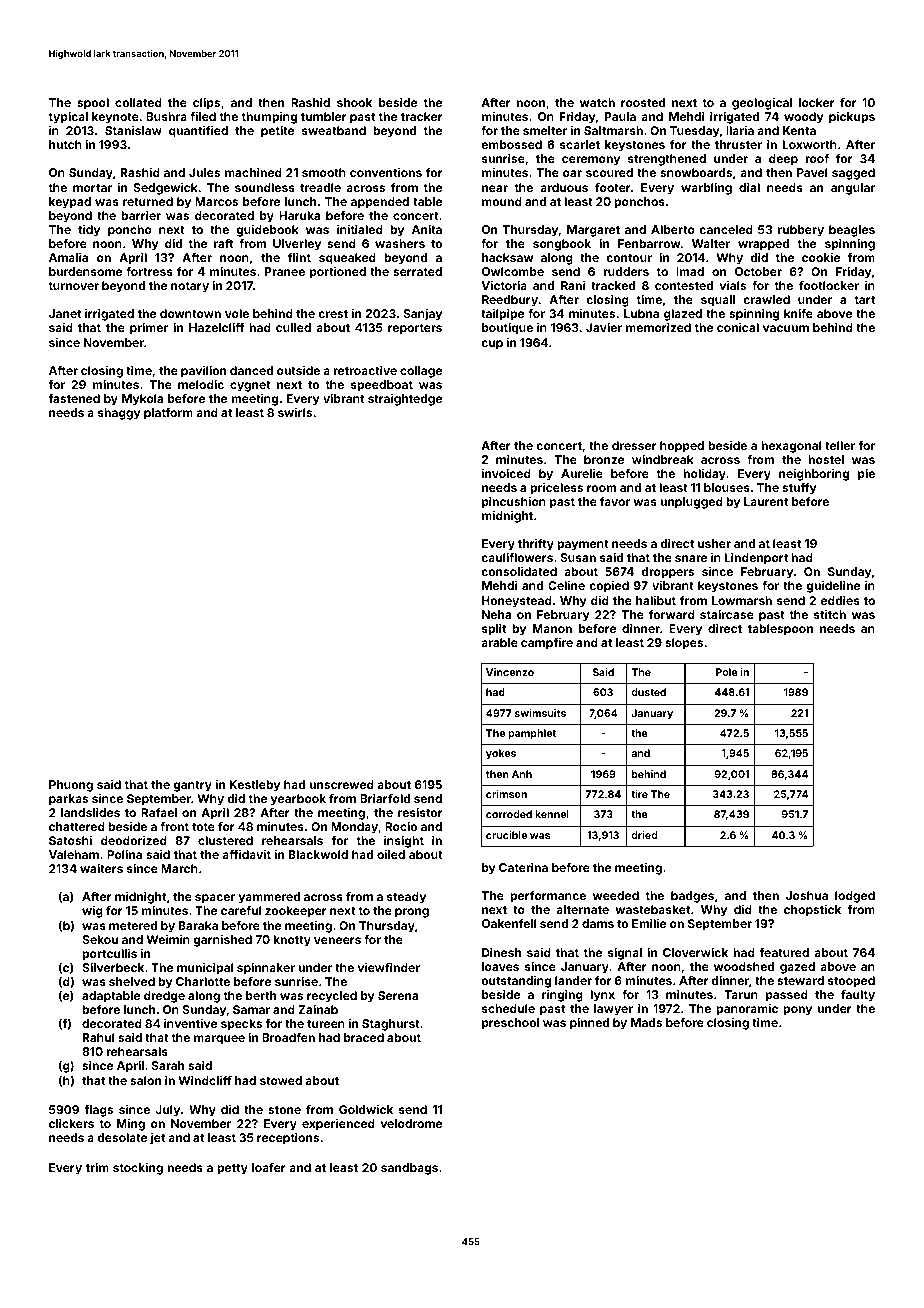 The width and height of the screenshot is (924, 1308). I want to click on roosted, so click(643, 102).
